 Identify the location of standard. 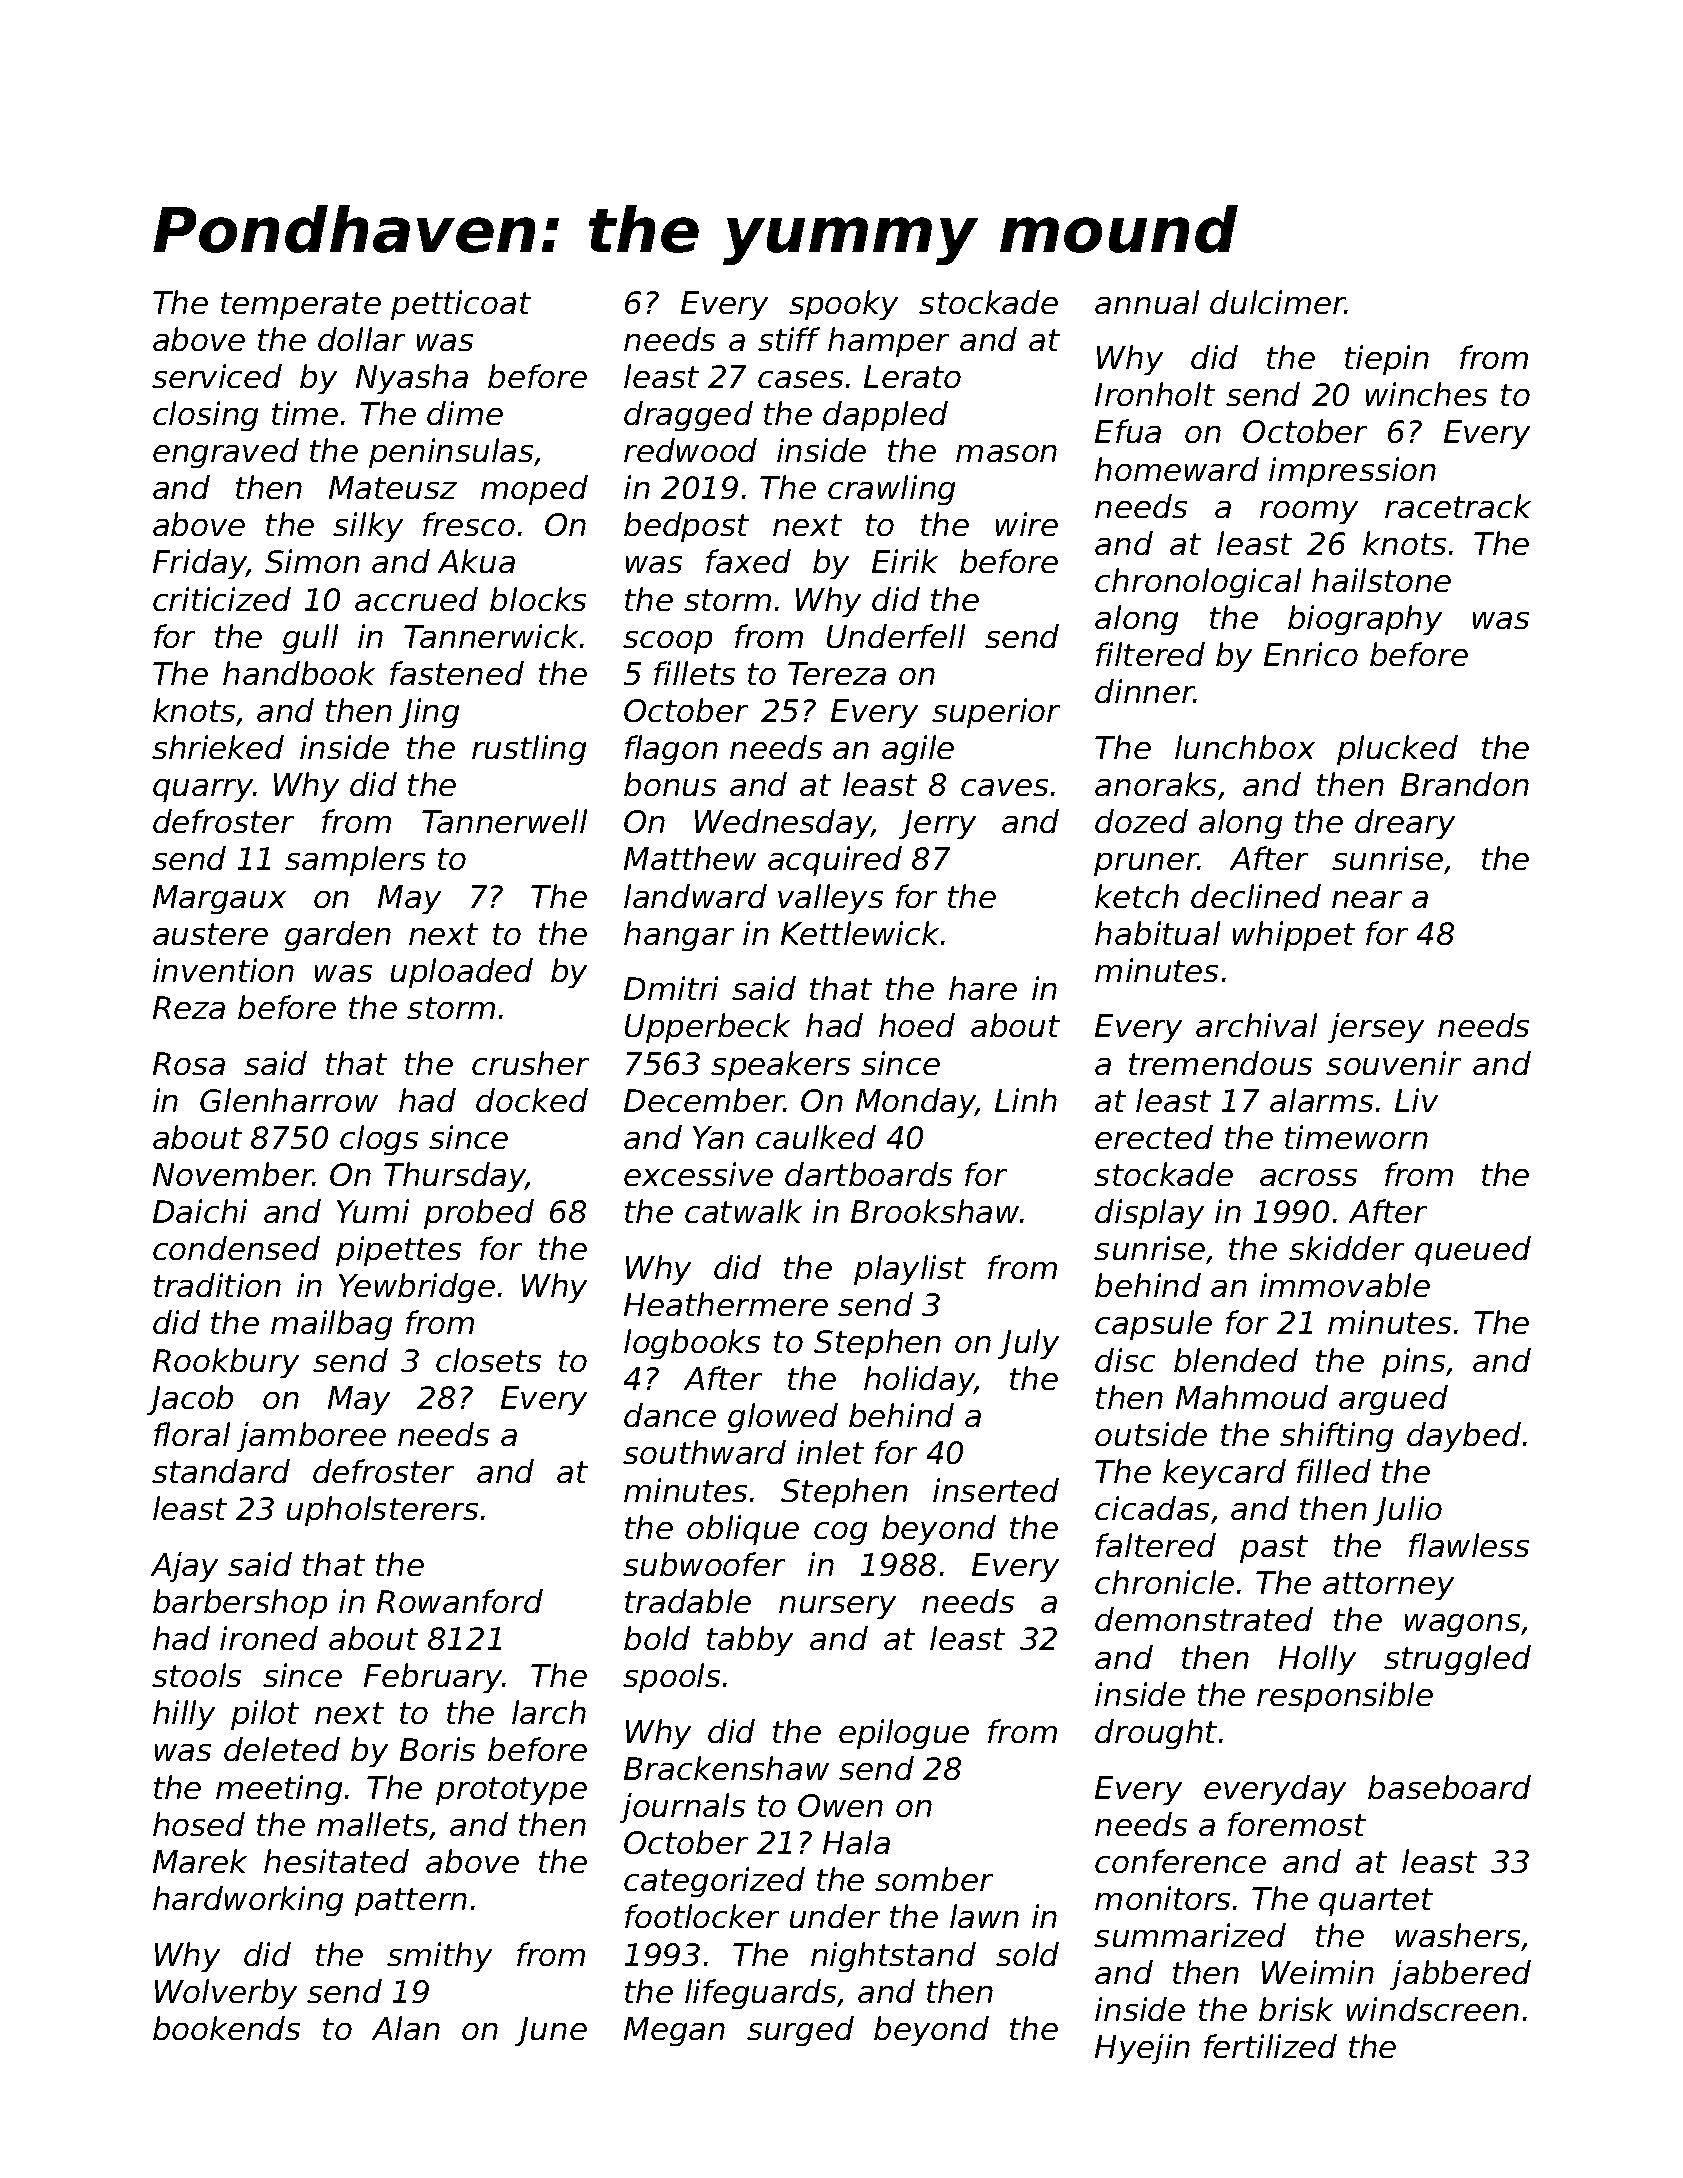
(221, 1471).
